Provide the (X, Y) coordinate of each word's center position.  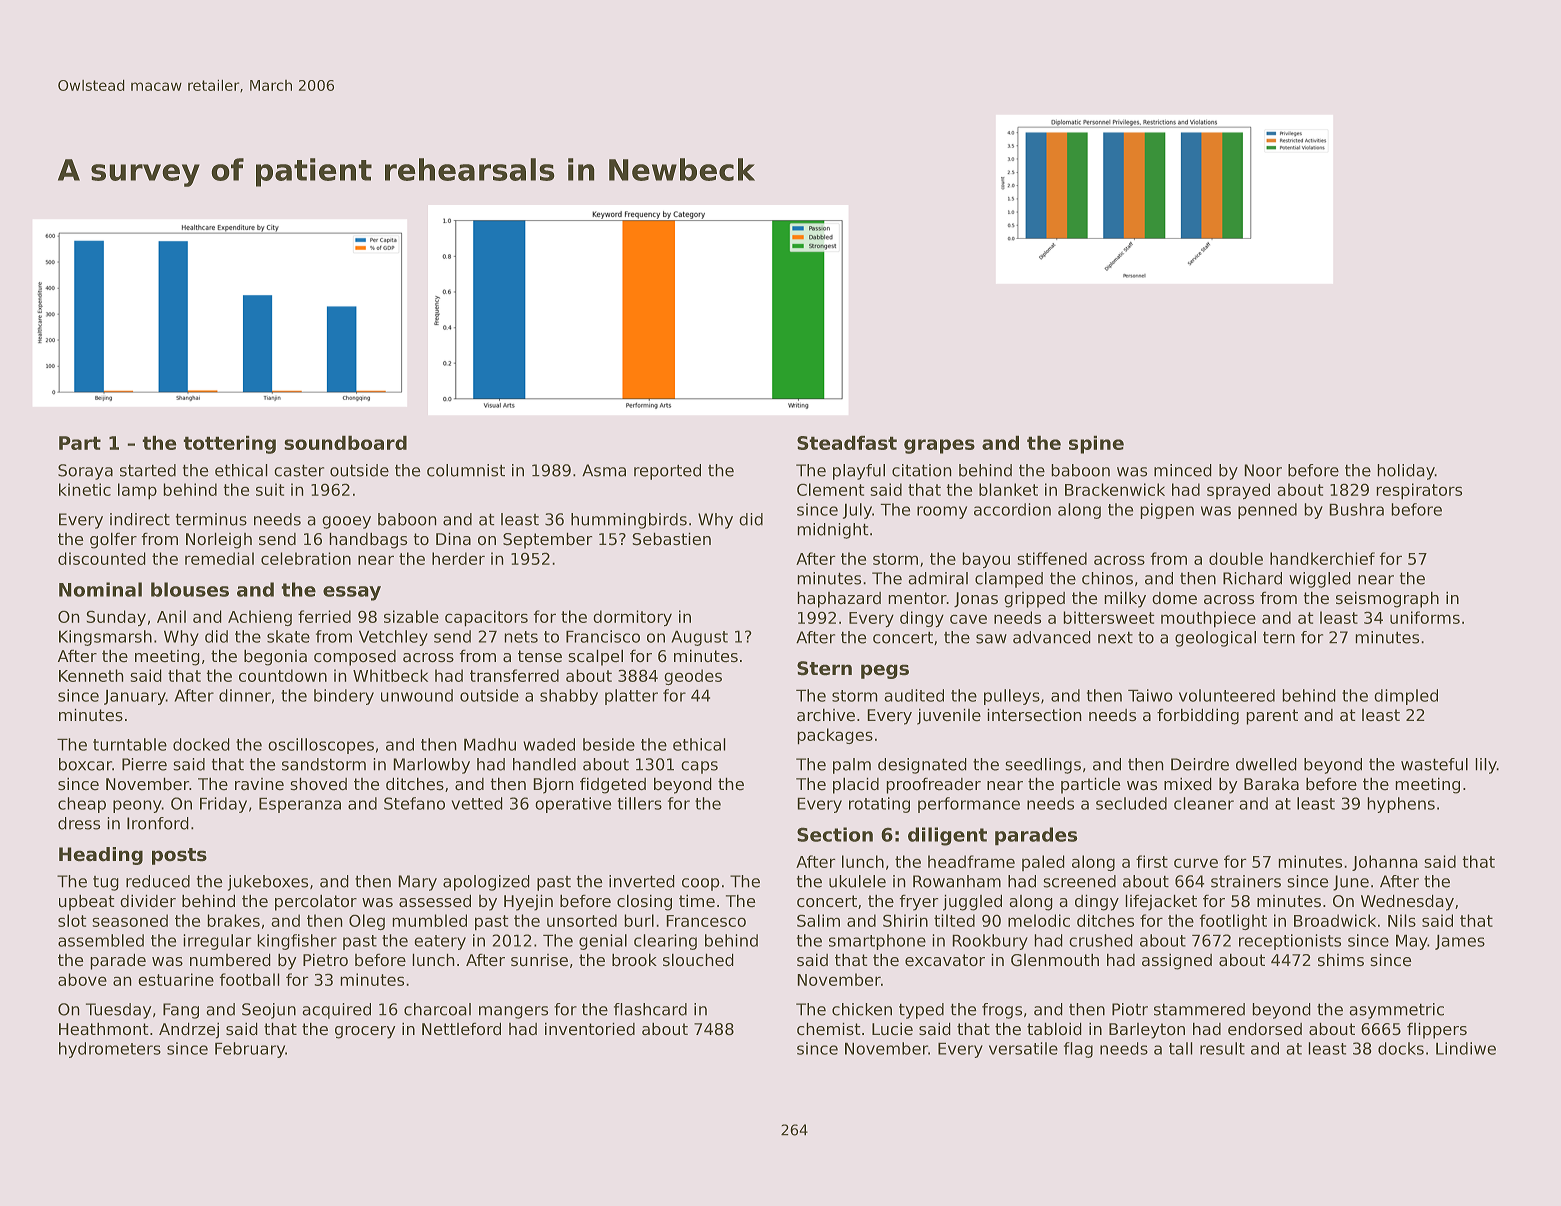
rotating (879, 805)
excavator (945, 960)
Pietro (325, 960)
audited (914, 695)
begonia (275, 657)
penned (1267, 511)
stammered (1199, 1009)
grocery (365, 1032)
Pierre (144, 764)
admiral (938, 578)
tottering (229, 444)
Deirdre (1200, 764)
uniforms (1425, 617)
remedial (219, 558)
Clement (831, 489)
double (1236, 558)
